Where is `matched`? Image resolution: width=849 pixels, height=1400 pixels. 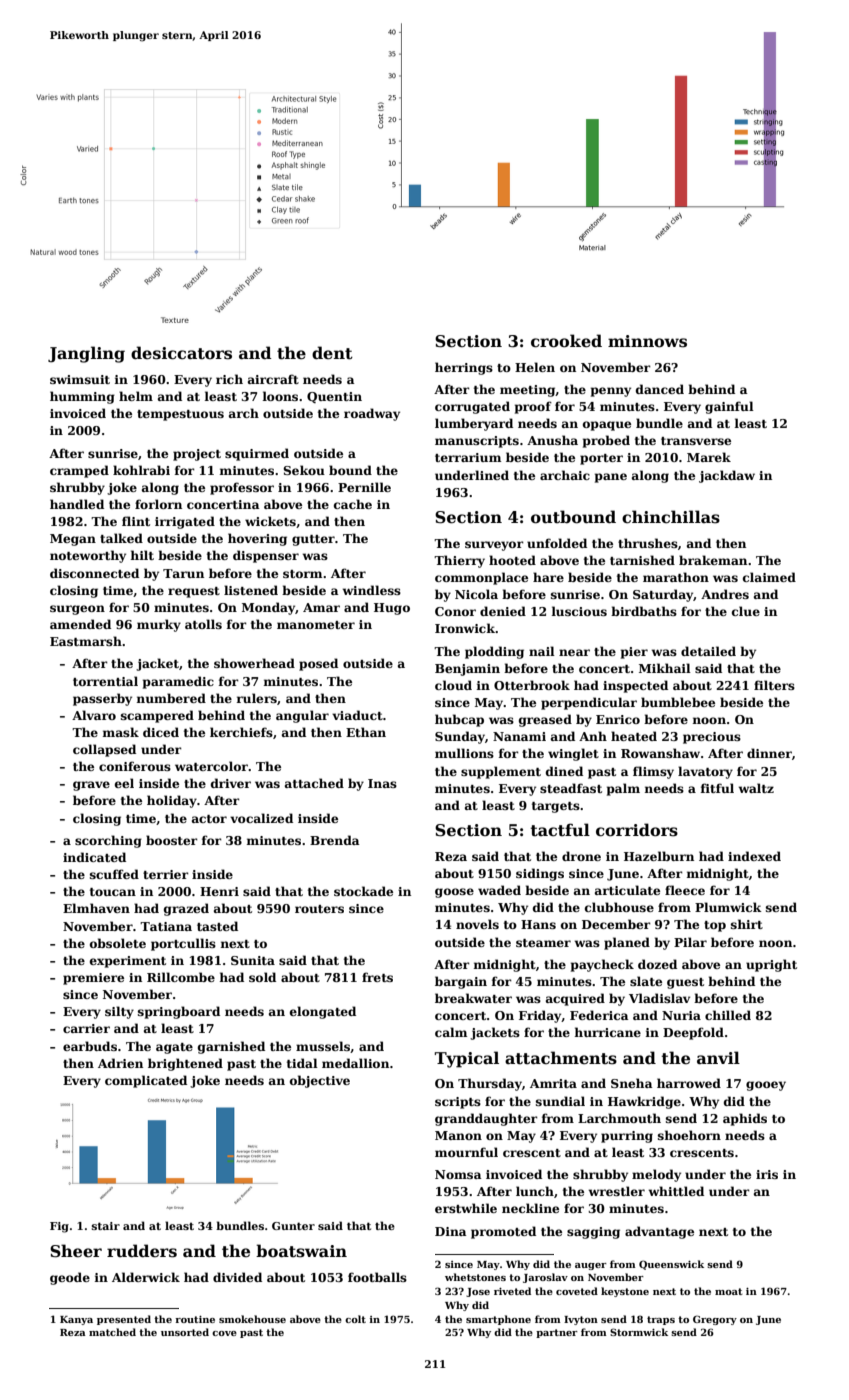
matched is located at coordinates (112, 1332).
